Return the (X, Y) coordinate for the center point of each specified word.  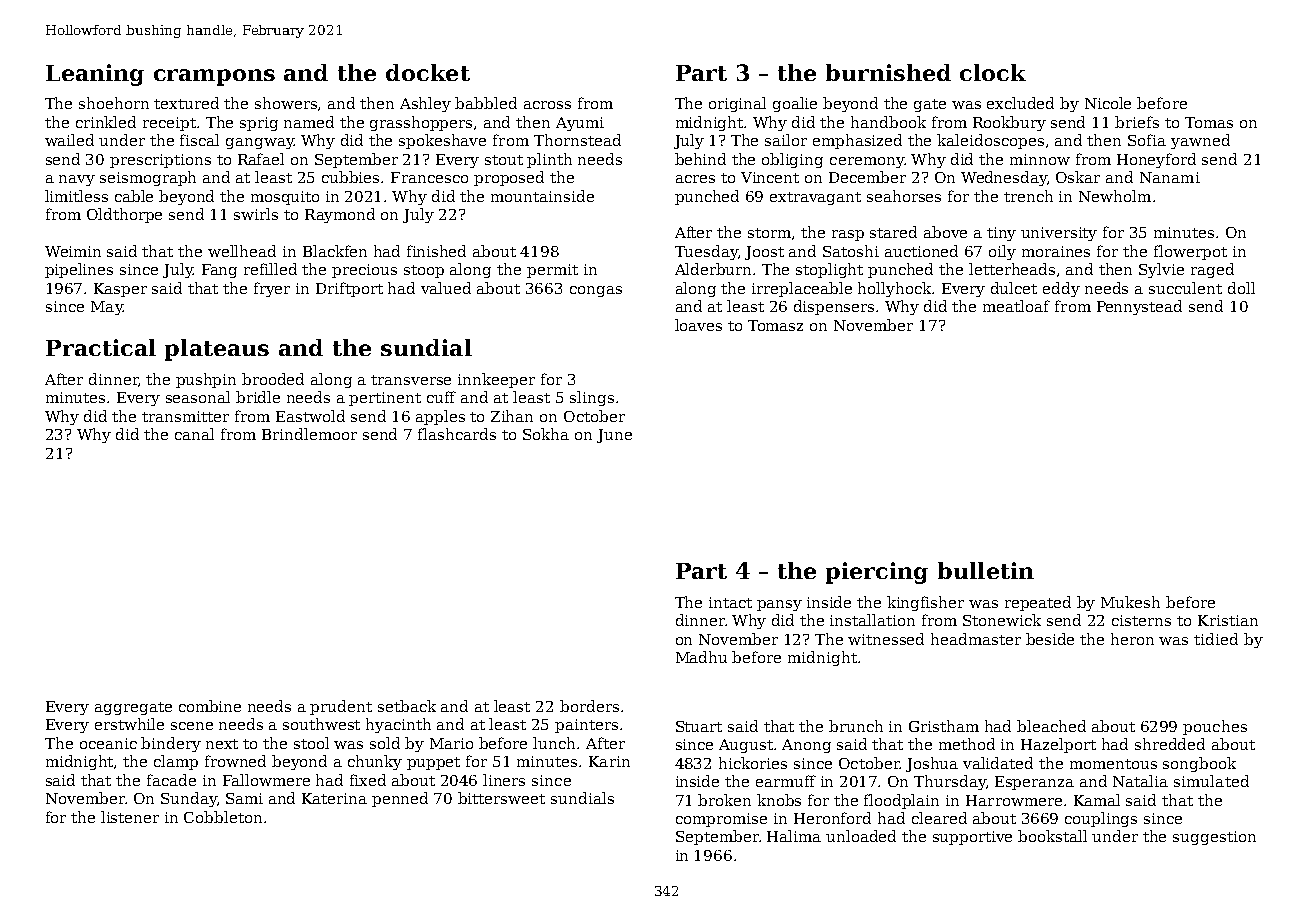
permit (552, 271)
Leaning (95, 75)
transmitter (185, 416)
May (107, 308)
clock (993, 72)
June (614, 436)
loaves (698, 325)
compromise (721, 820)
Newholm (1115, 196)
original (737, 104)
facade (171, 780)
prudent (341, 707)
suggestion (1214, 838)
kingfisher (925, 603)
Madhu (701, 657)
